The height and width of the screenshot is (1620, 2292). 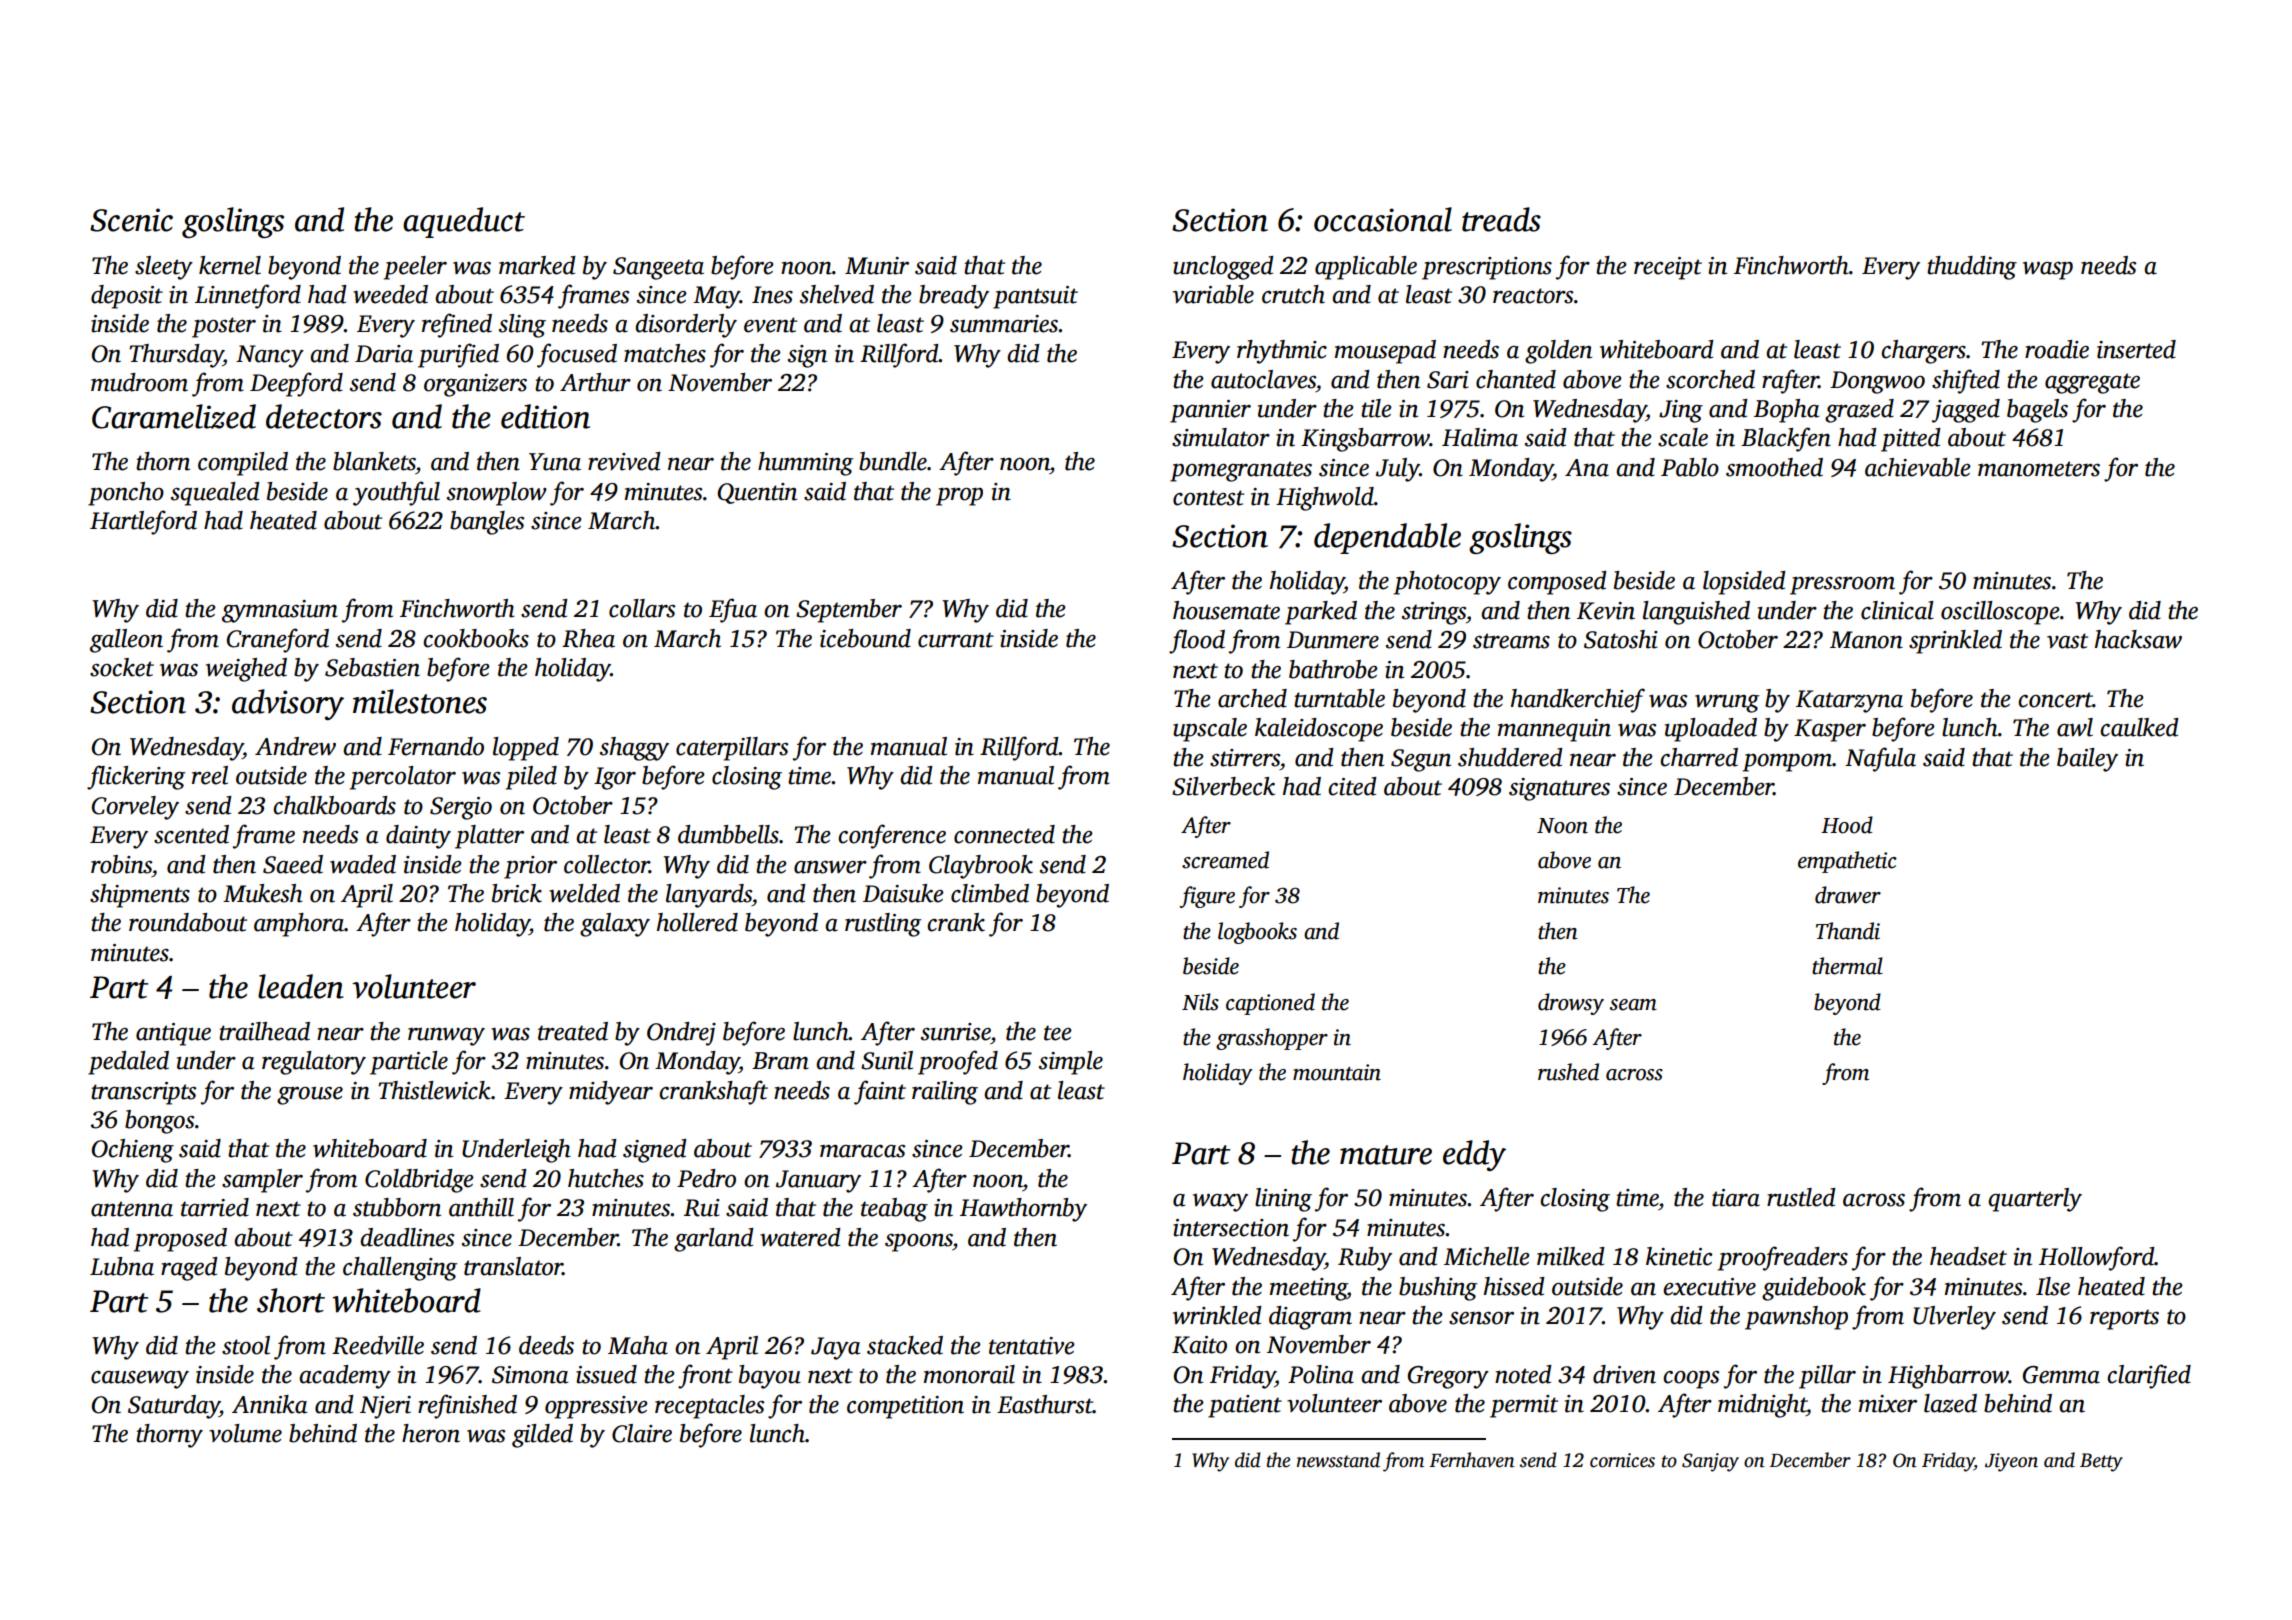 I want to click on newsstand, so click(x=1338, y=1460).
